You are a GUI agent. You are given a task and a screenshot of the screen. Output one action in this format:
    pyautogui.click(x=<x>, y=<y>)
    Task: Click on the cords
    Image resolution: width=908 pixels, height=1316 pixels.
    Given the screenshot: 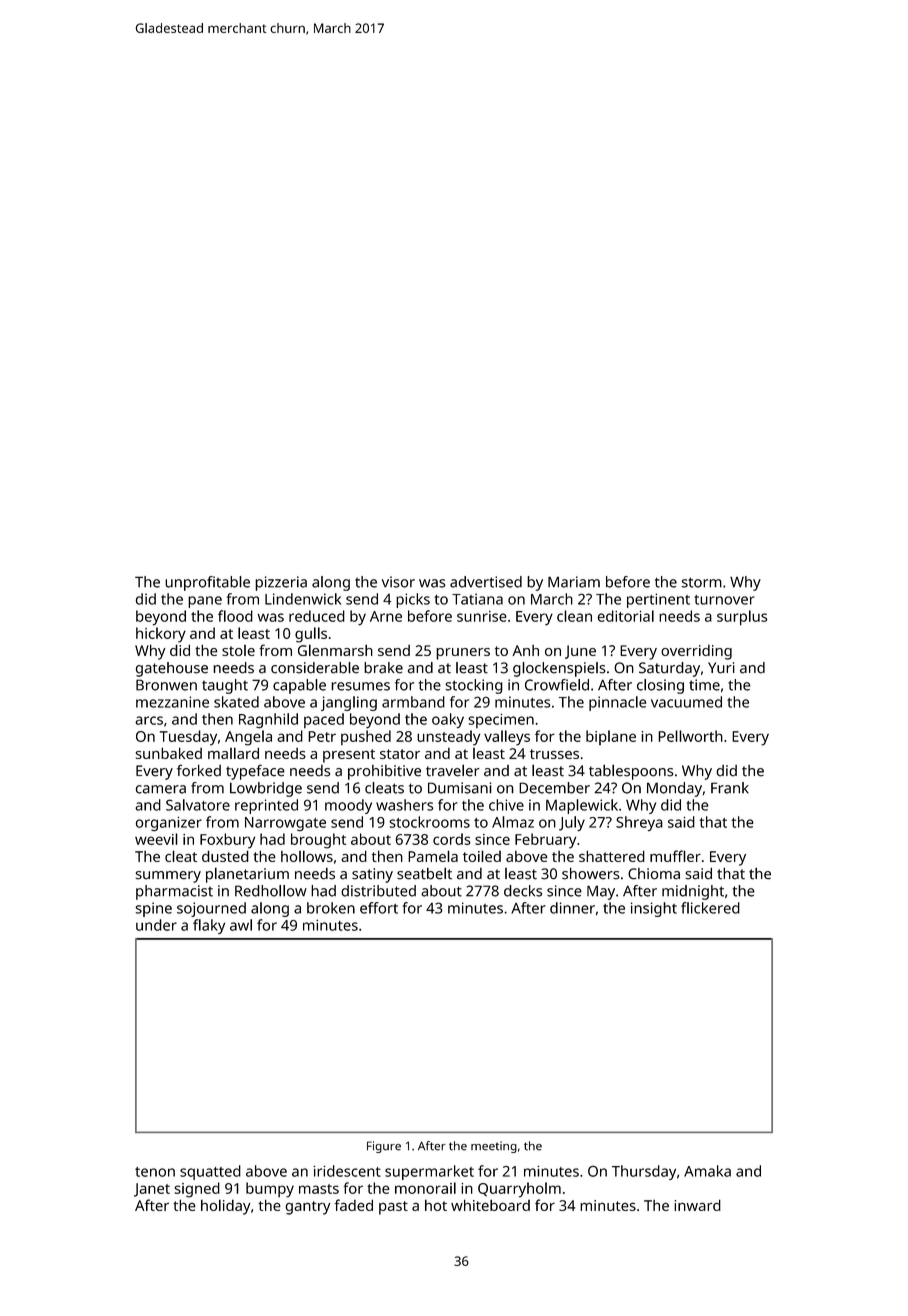 What is the action you would take?
    pyautogui.click(x=452, y=839)
